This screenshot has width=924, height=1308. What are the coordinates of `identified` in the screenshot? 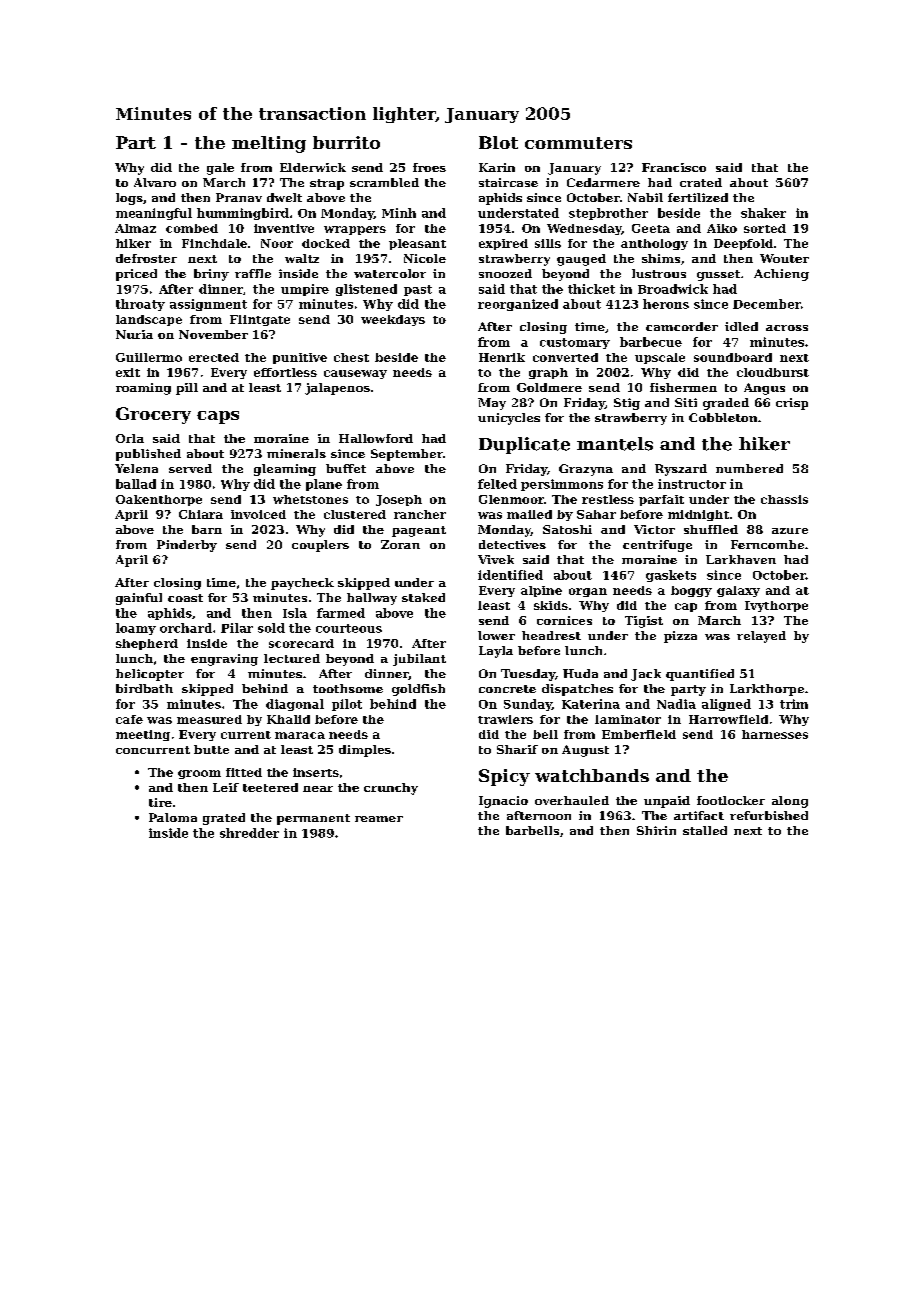 It's located at (510, 575).
